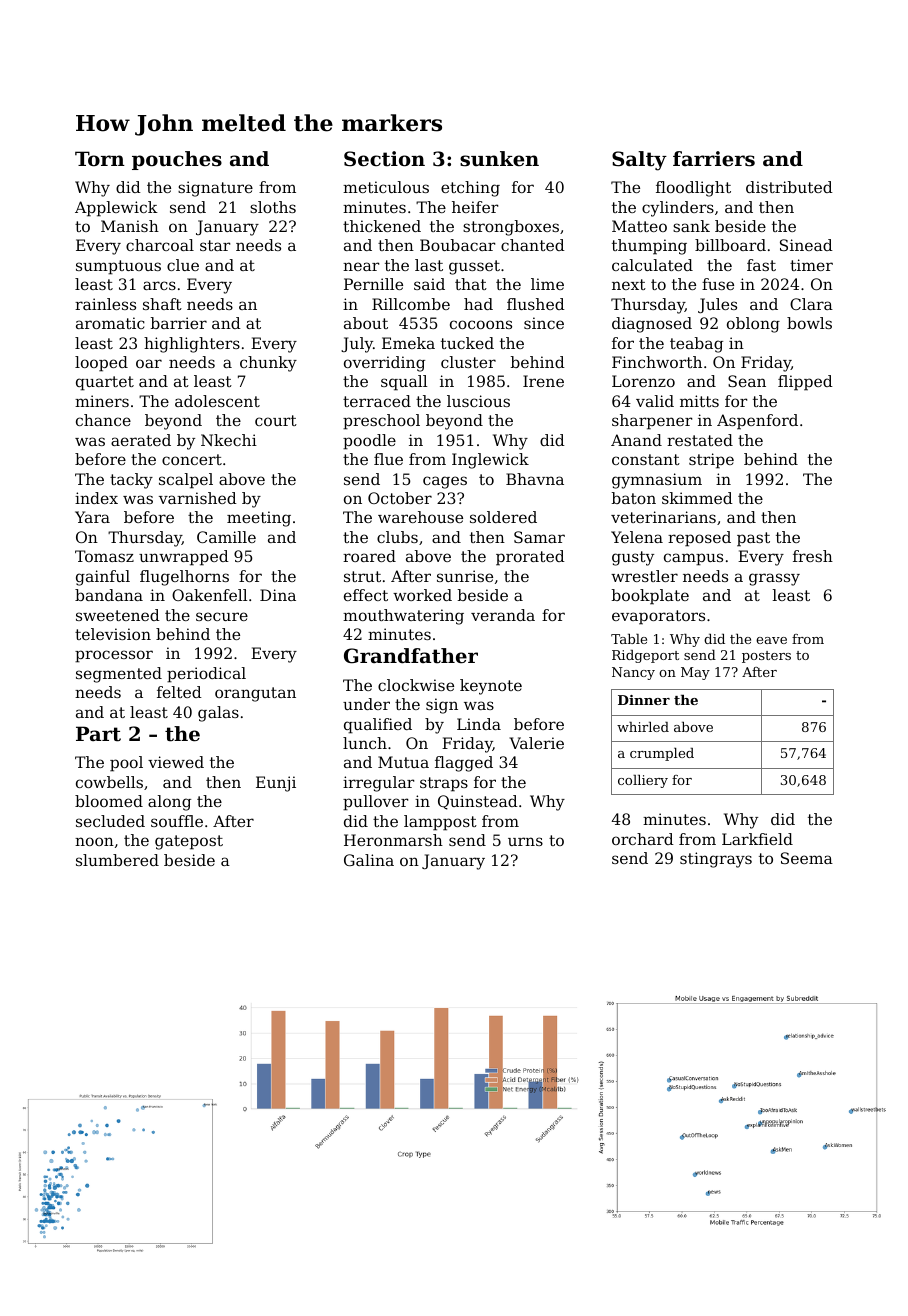 The height and width of the page is (1316, 908). I want to click on farriers, so click(714, 159).
